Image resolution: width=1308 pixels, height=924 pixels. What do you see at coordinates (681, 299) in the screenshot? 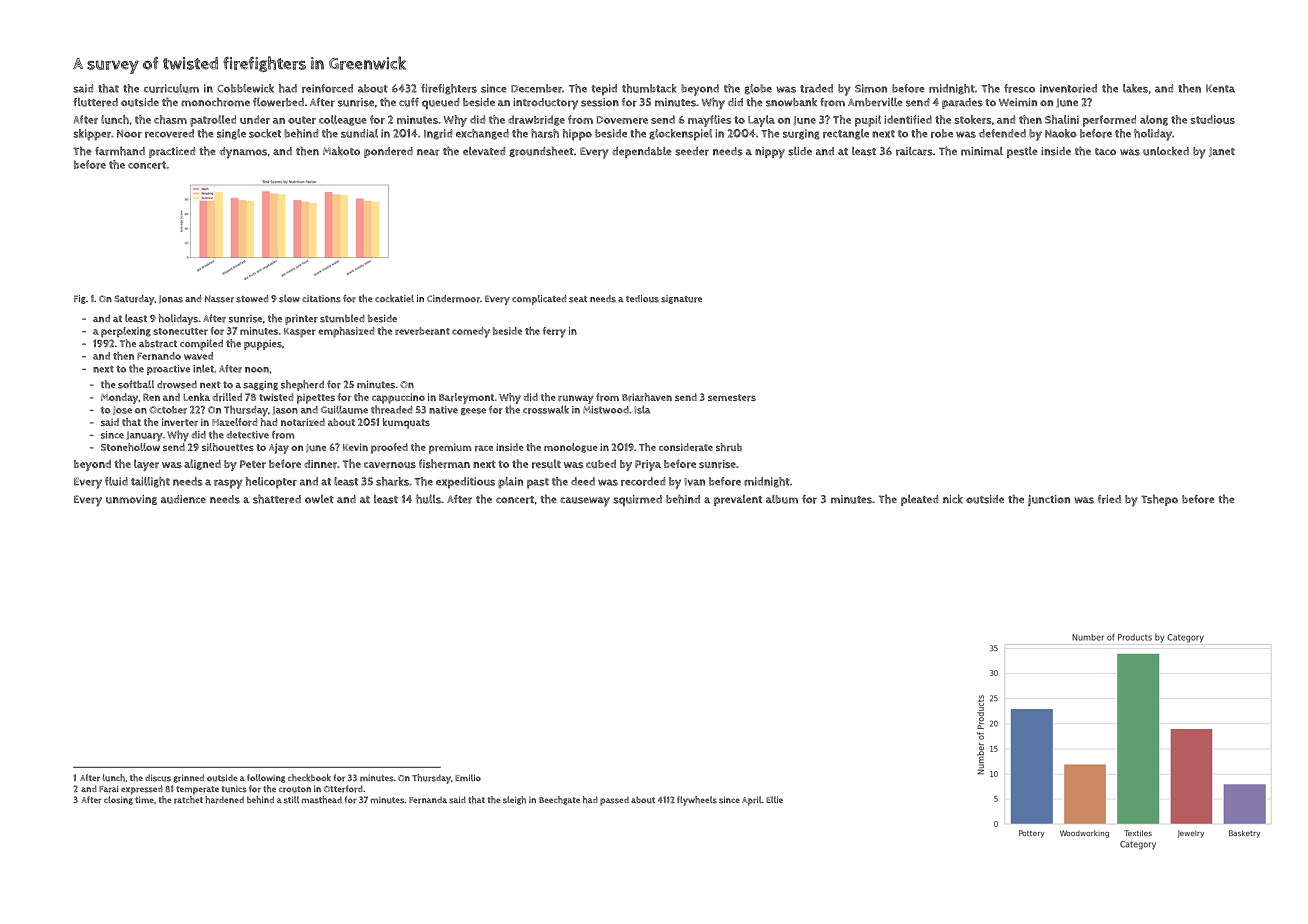
I see `signature` at bounding box center [681, 299].
